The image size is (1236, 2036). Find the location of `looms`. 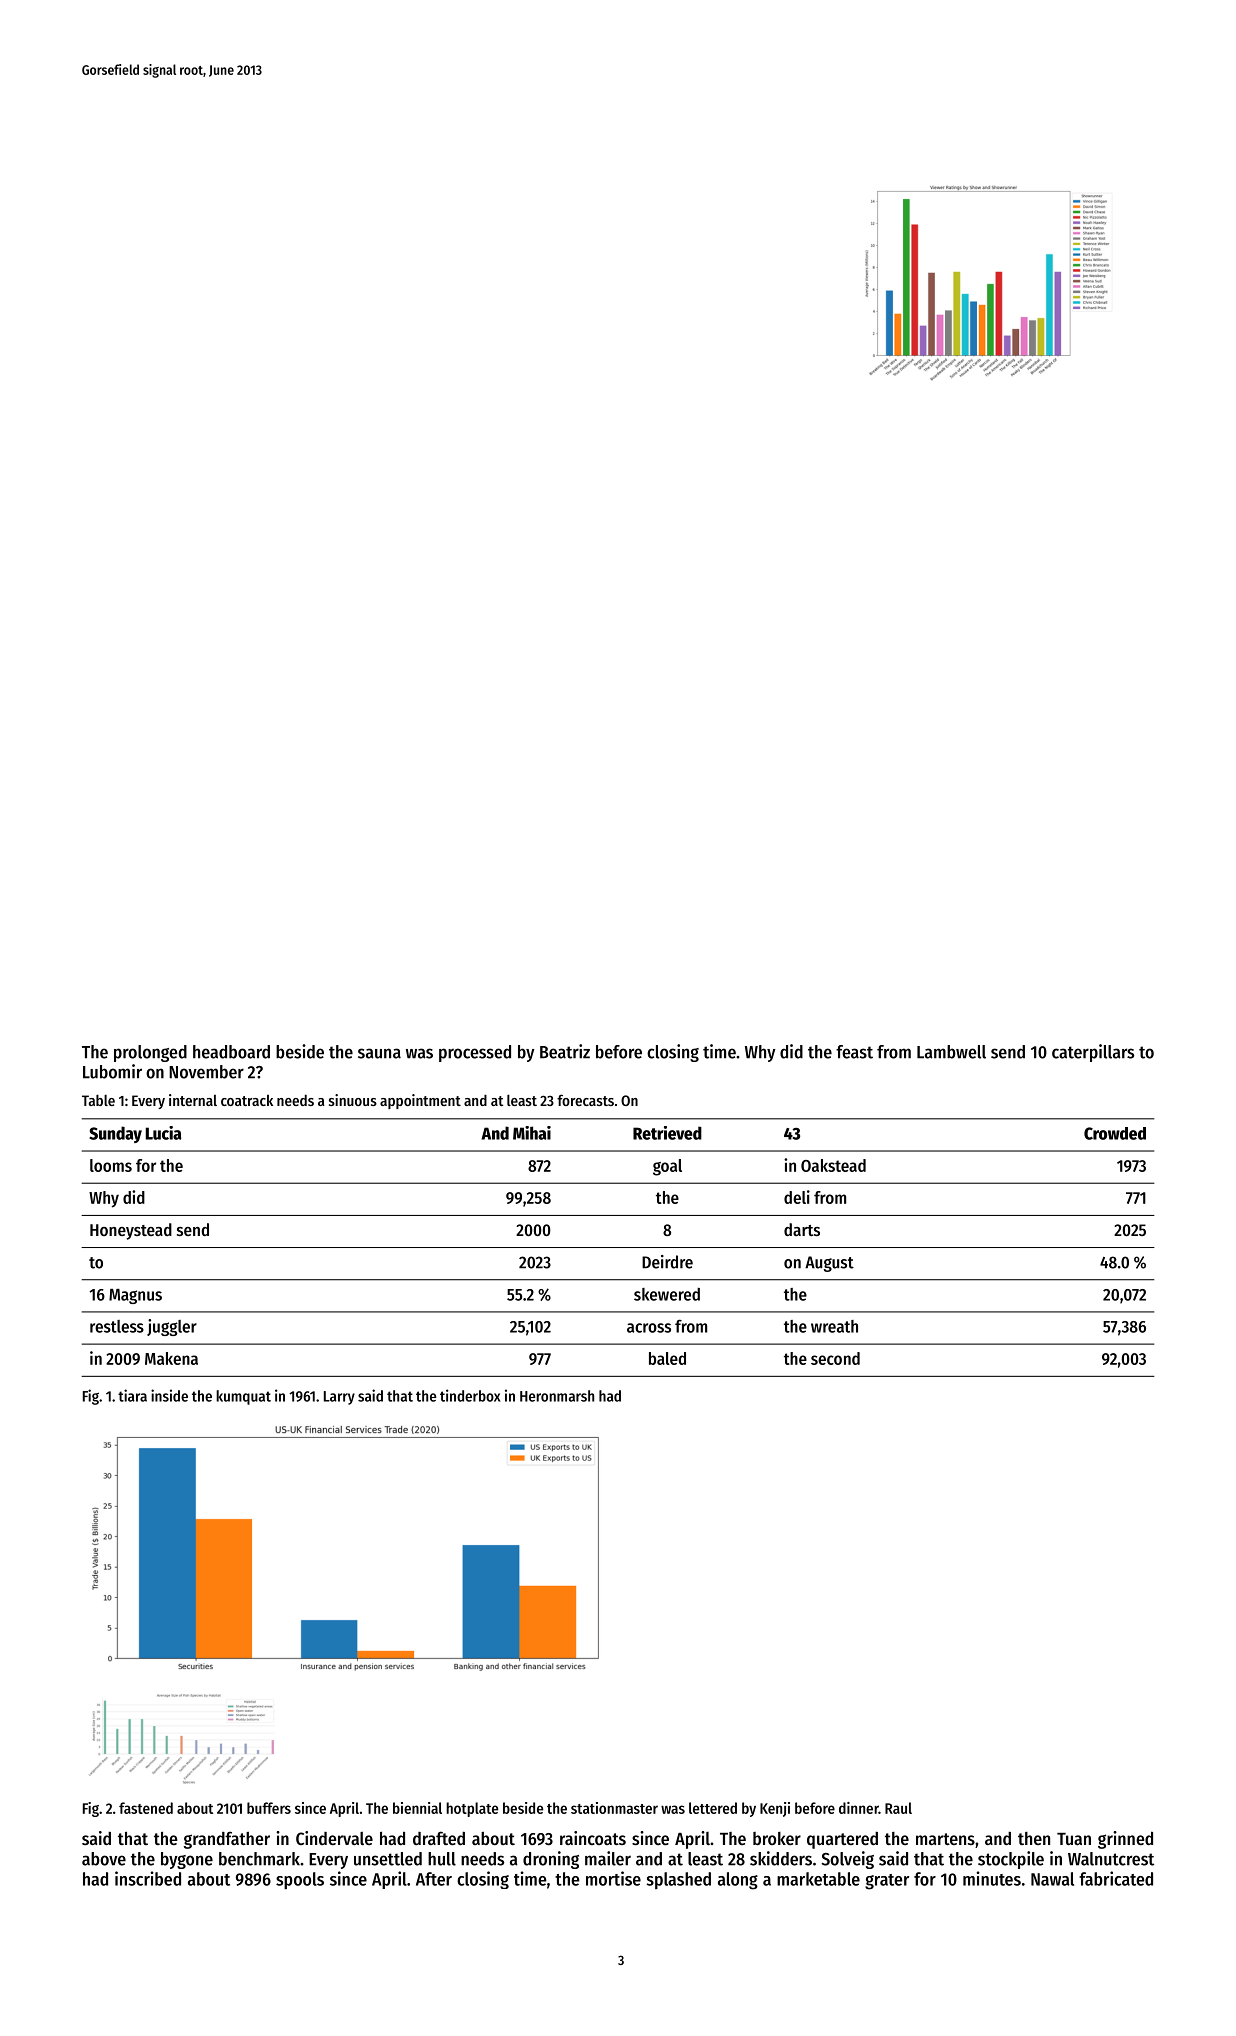

looms is located at coordinates (111, 1165).
